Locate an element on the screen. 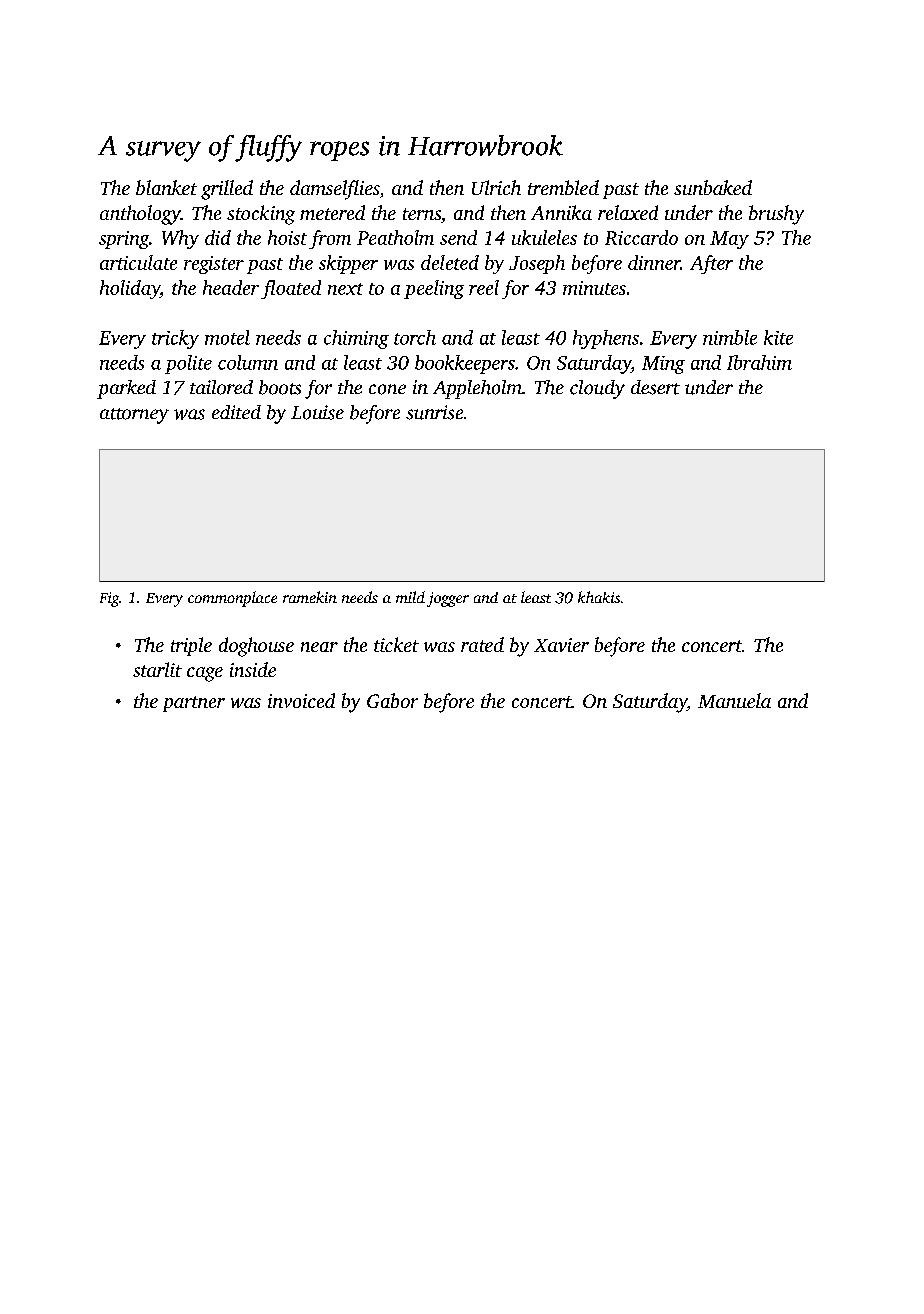  khakis is located at coordinates (599, 597).
